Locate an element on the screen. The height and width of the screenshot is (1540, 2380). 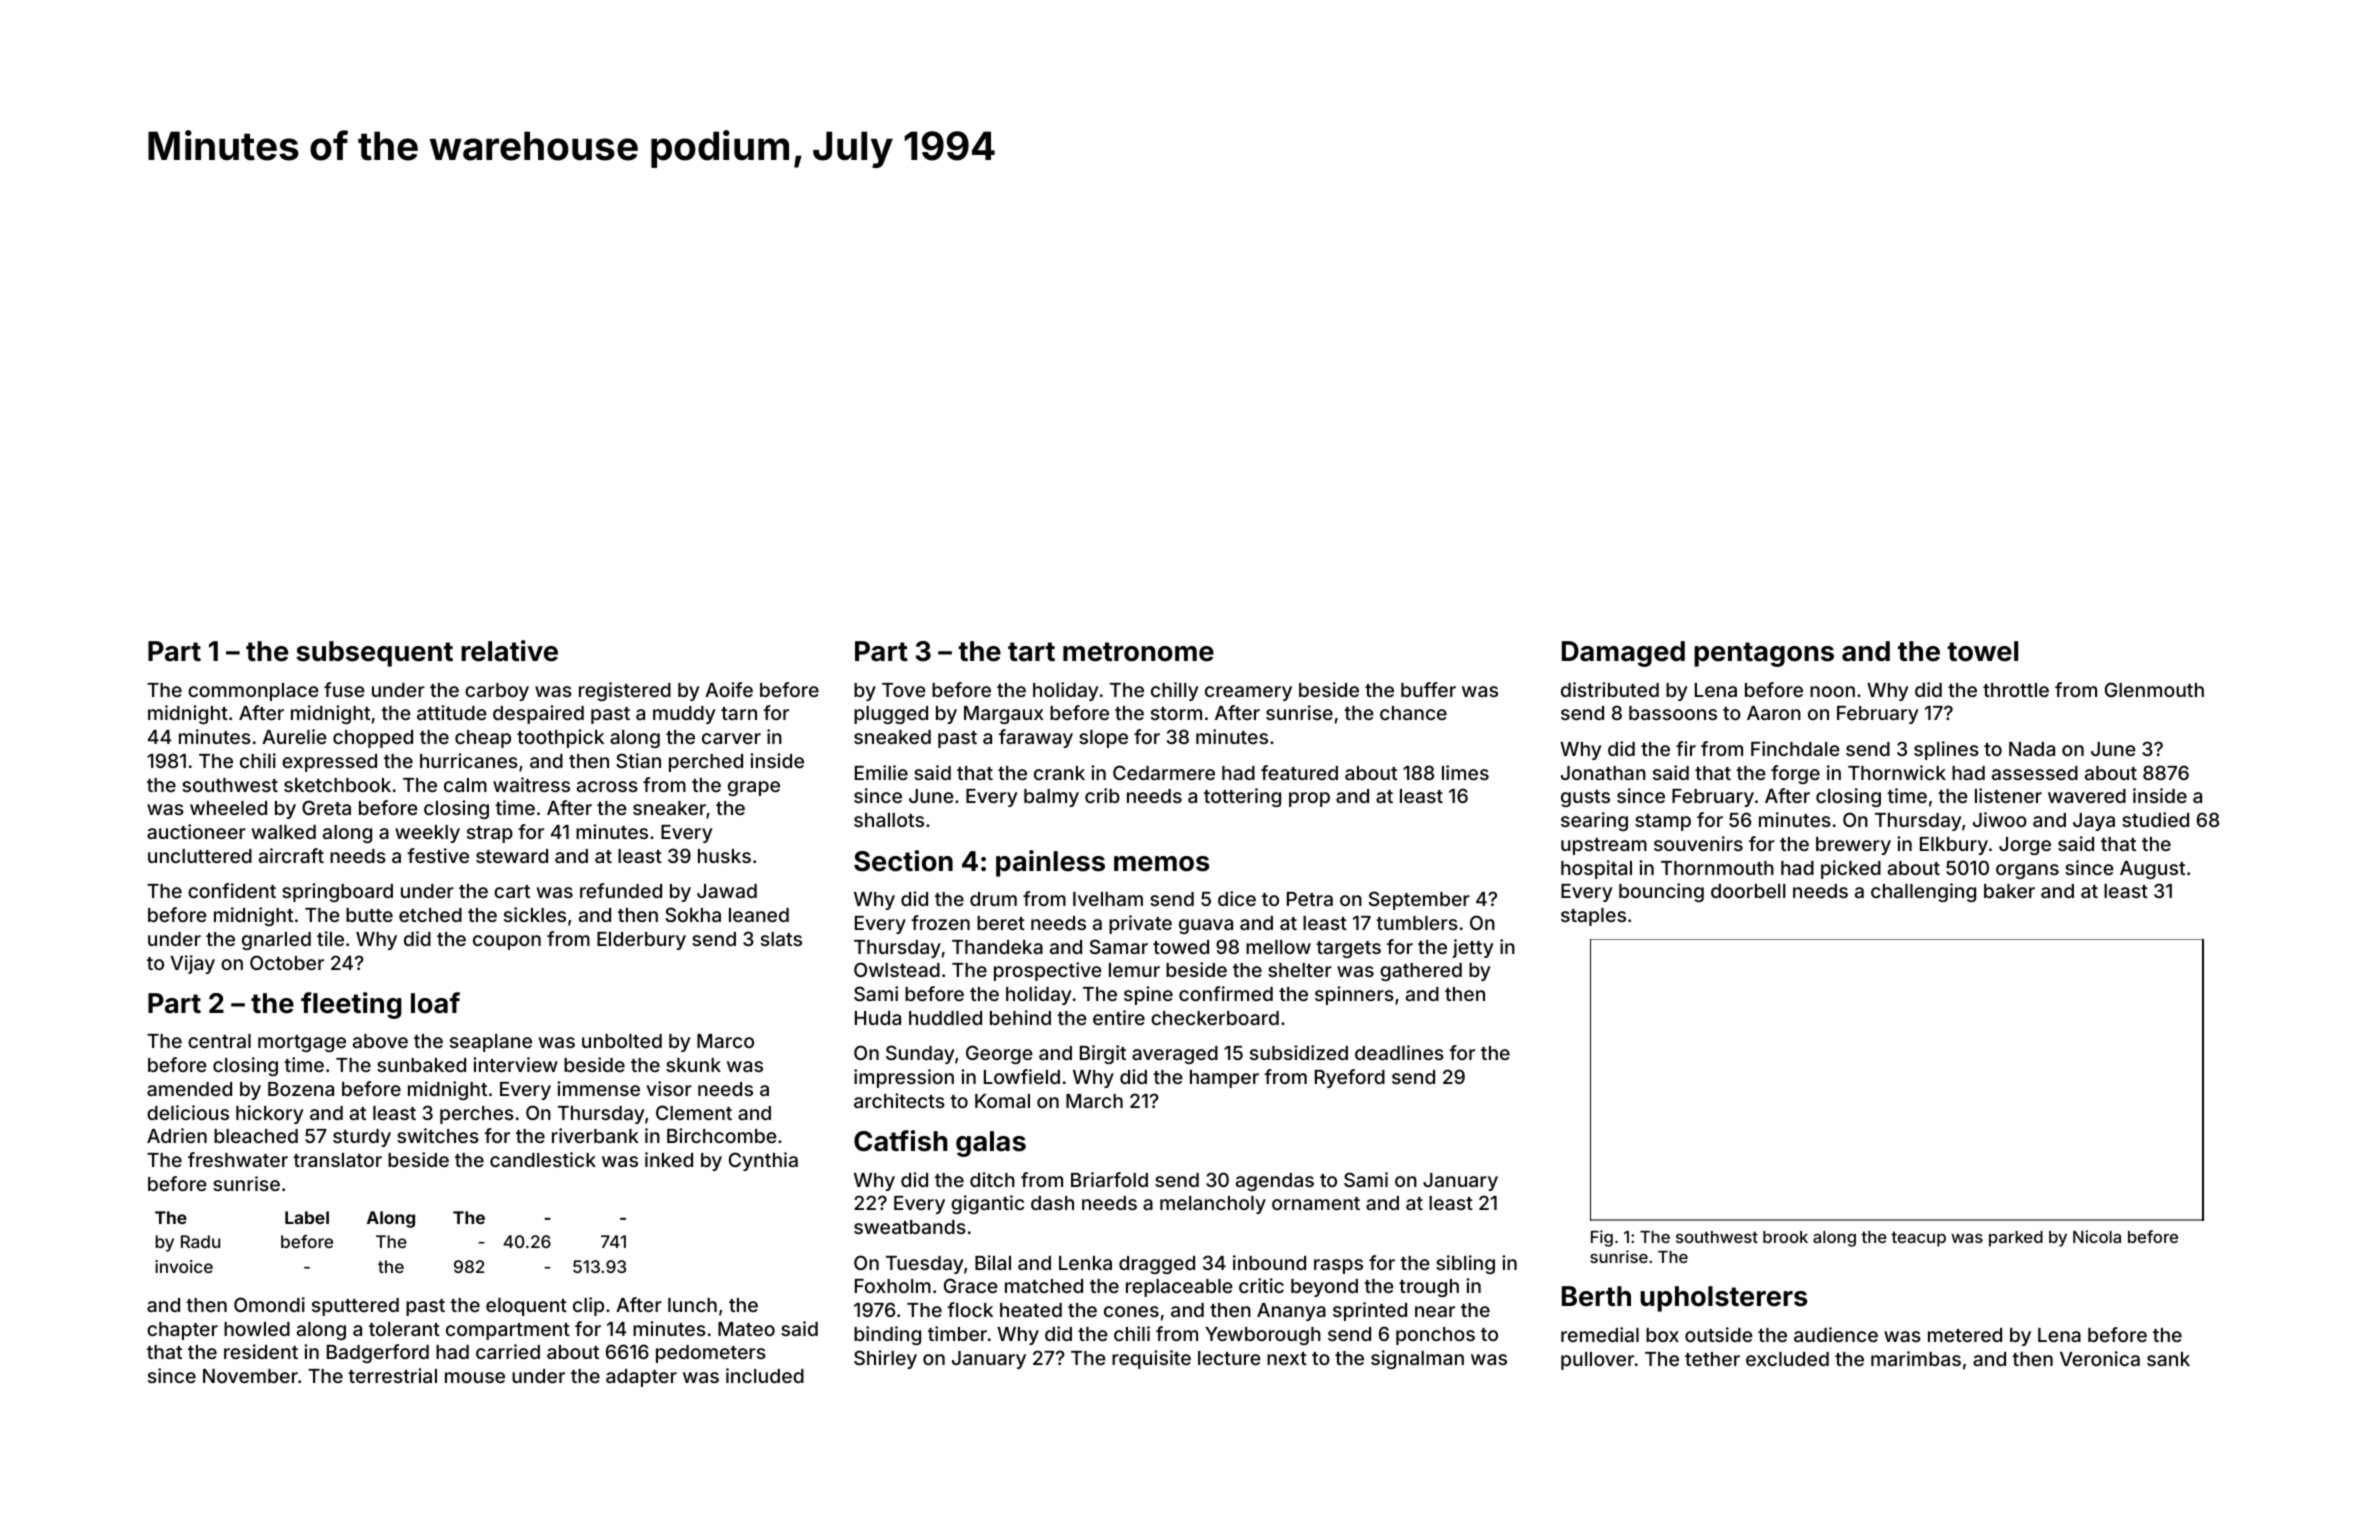
gnarled is located at coordinates (276, 941).
